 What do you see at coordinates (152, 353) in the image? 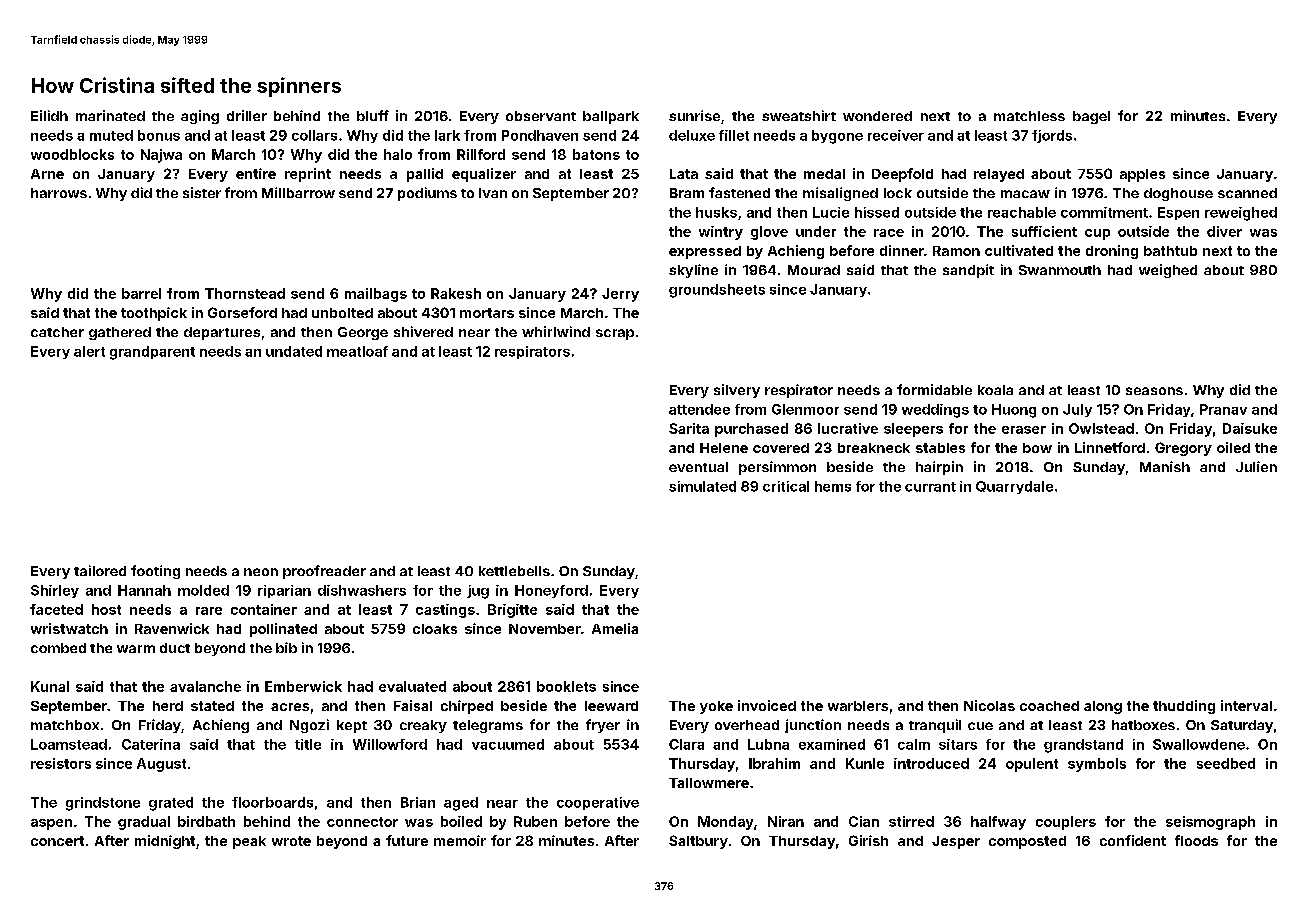
I see `grandparent` at bounding box center [152, 353].
